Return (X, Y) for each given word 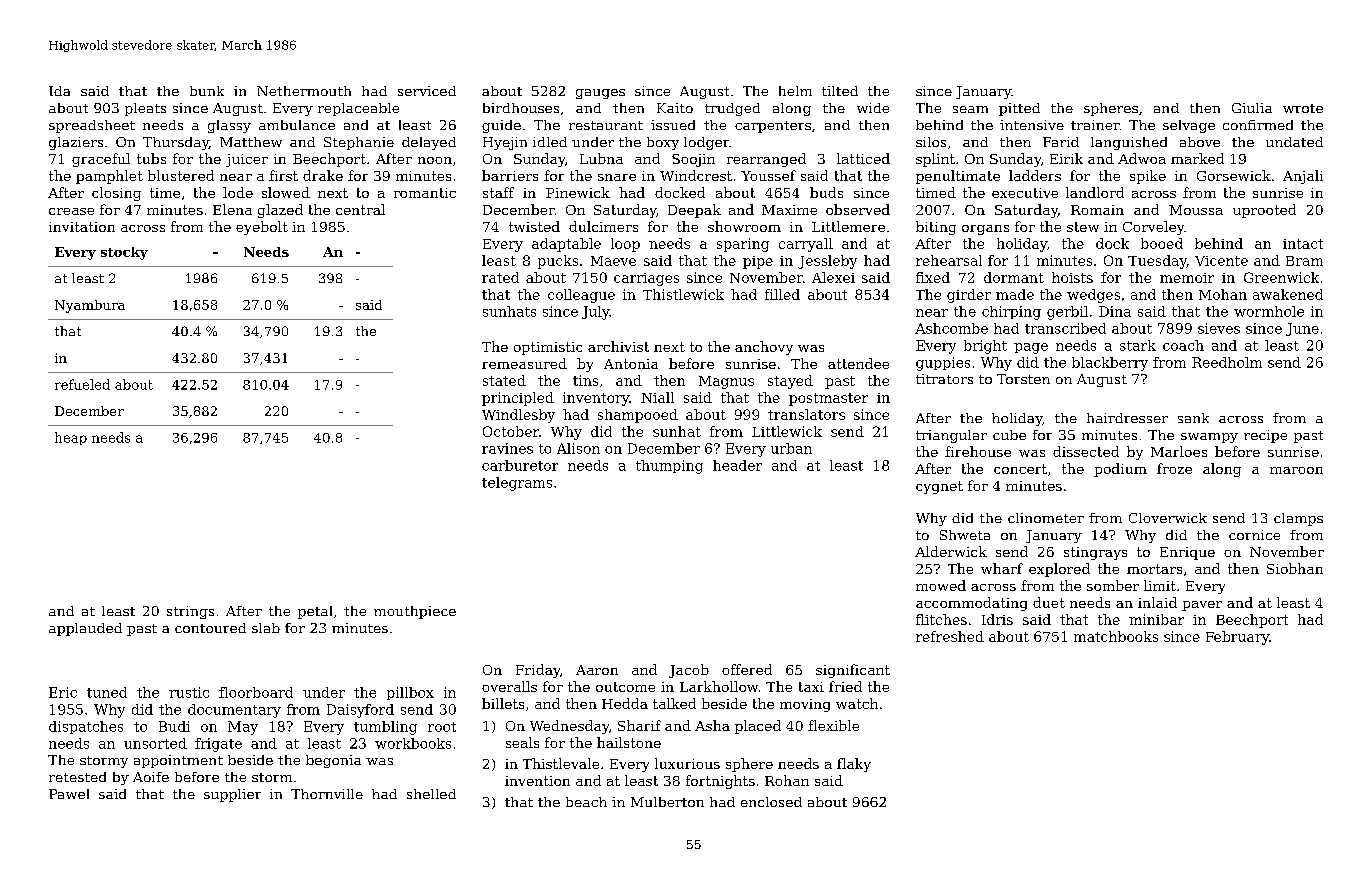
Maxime (789, 210)
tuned (107, 692)
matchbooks (1116, 636)
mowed (941, 585)
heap (71, 438)
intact (1303, 244)
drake (323, 175)
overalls (509, 686)
